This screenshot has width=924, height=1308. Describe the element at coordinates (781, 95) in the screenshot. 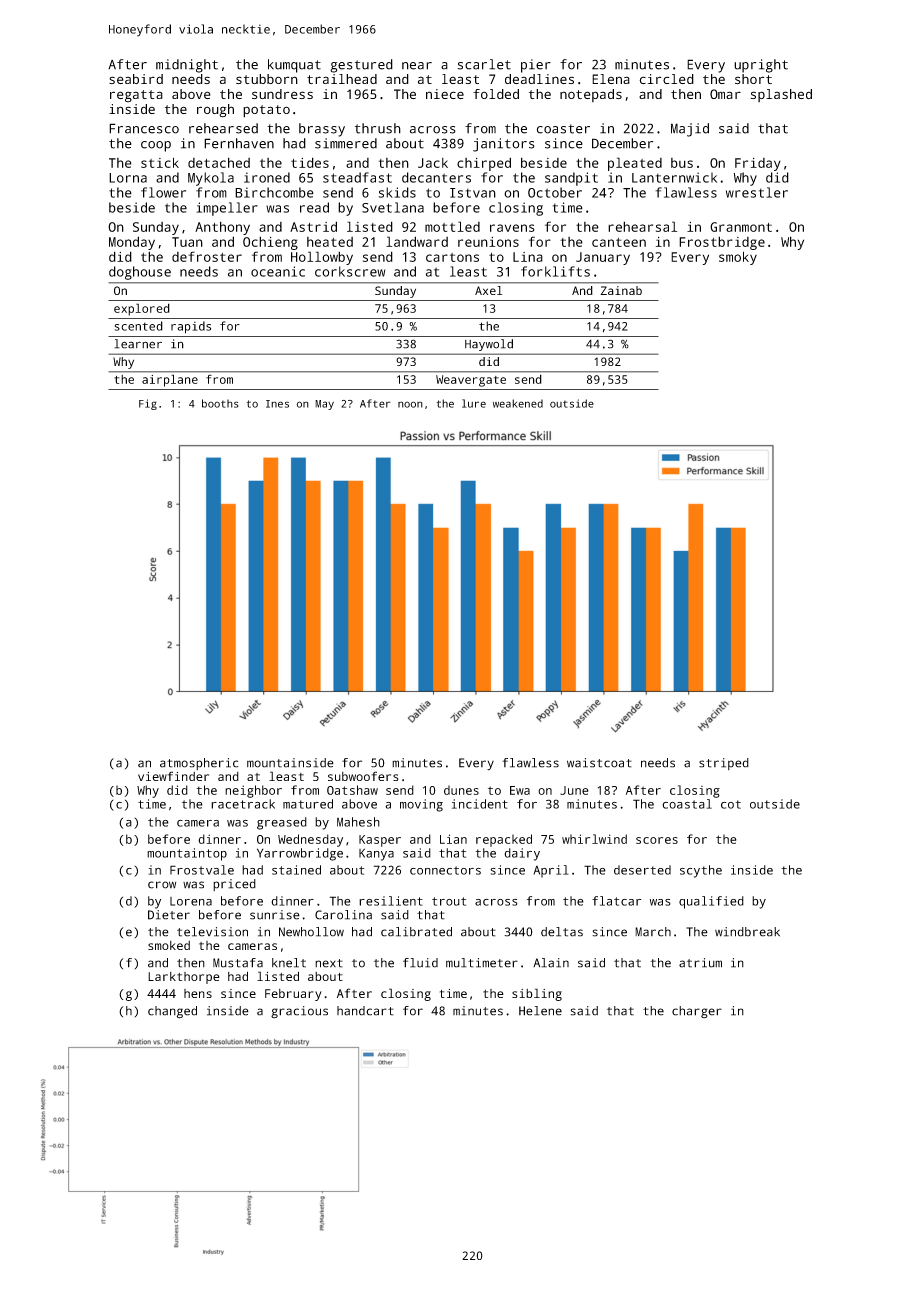

I see `splashed` at that location.
